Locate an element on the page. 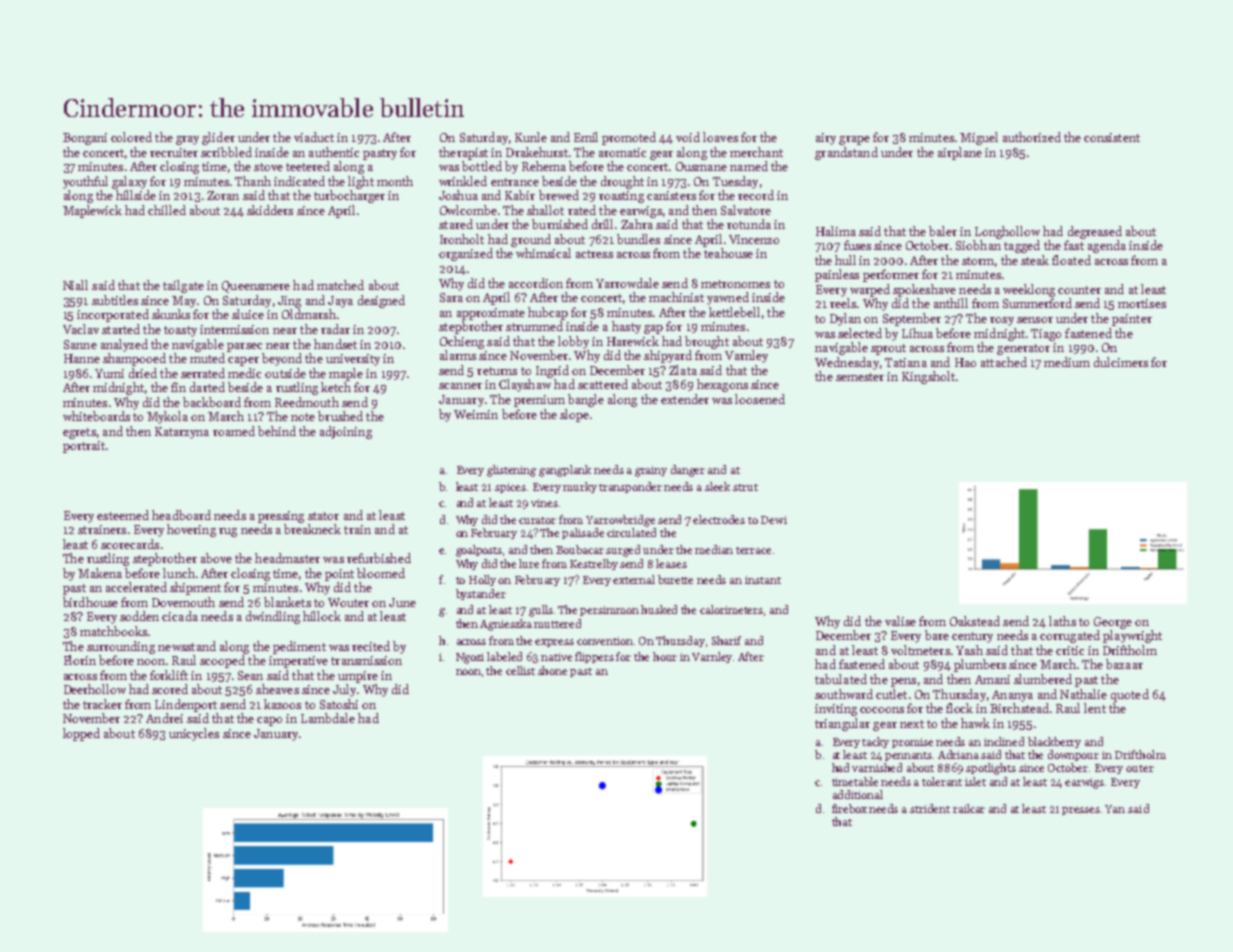 This page has width=1233, height=952. Vaclav is located at coordinates (81, 329).
